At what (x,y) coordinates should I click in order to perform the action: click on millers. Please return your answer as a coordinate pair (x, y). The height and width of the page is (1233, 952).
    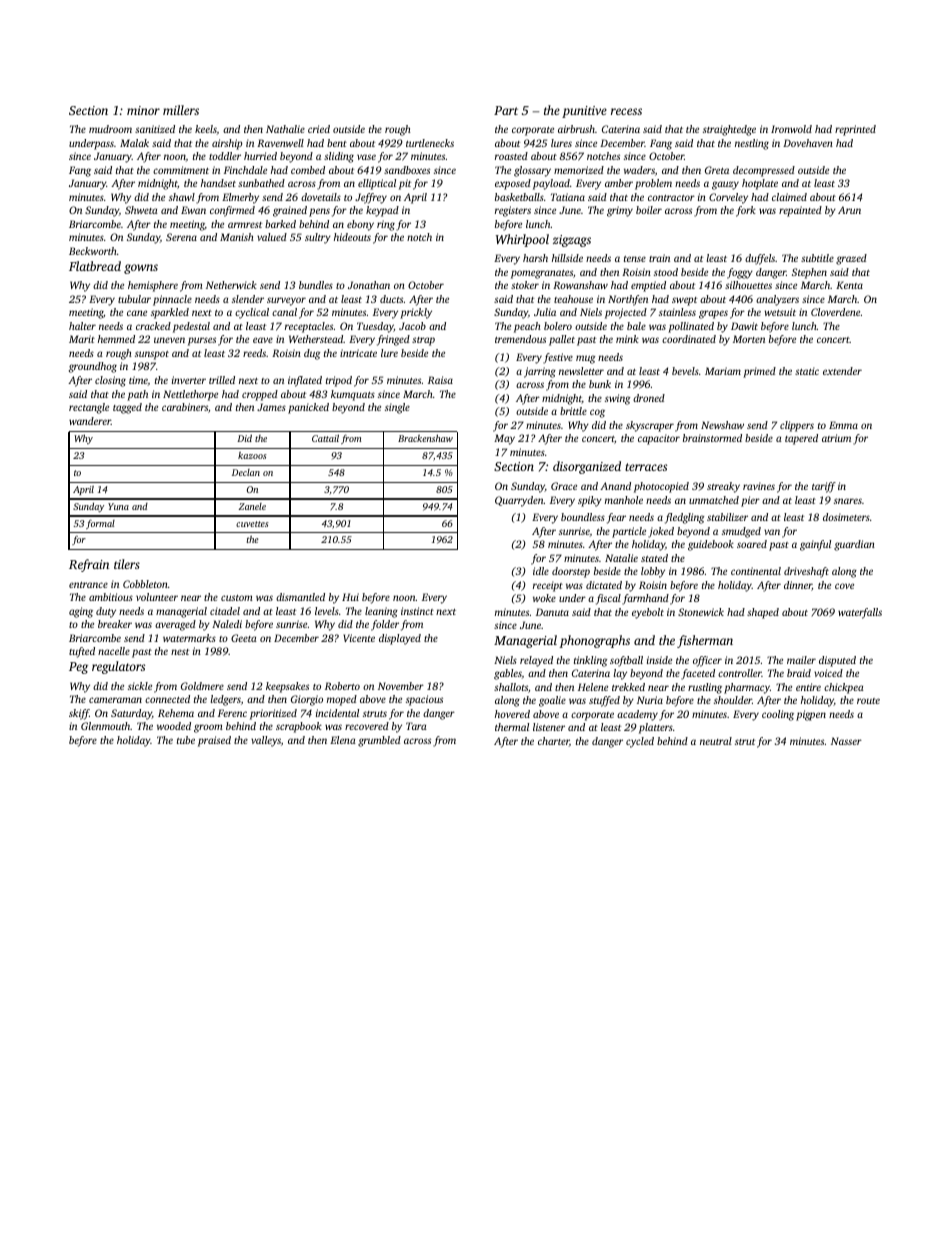
    Looking at the image, I should click on (181, 110).
